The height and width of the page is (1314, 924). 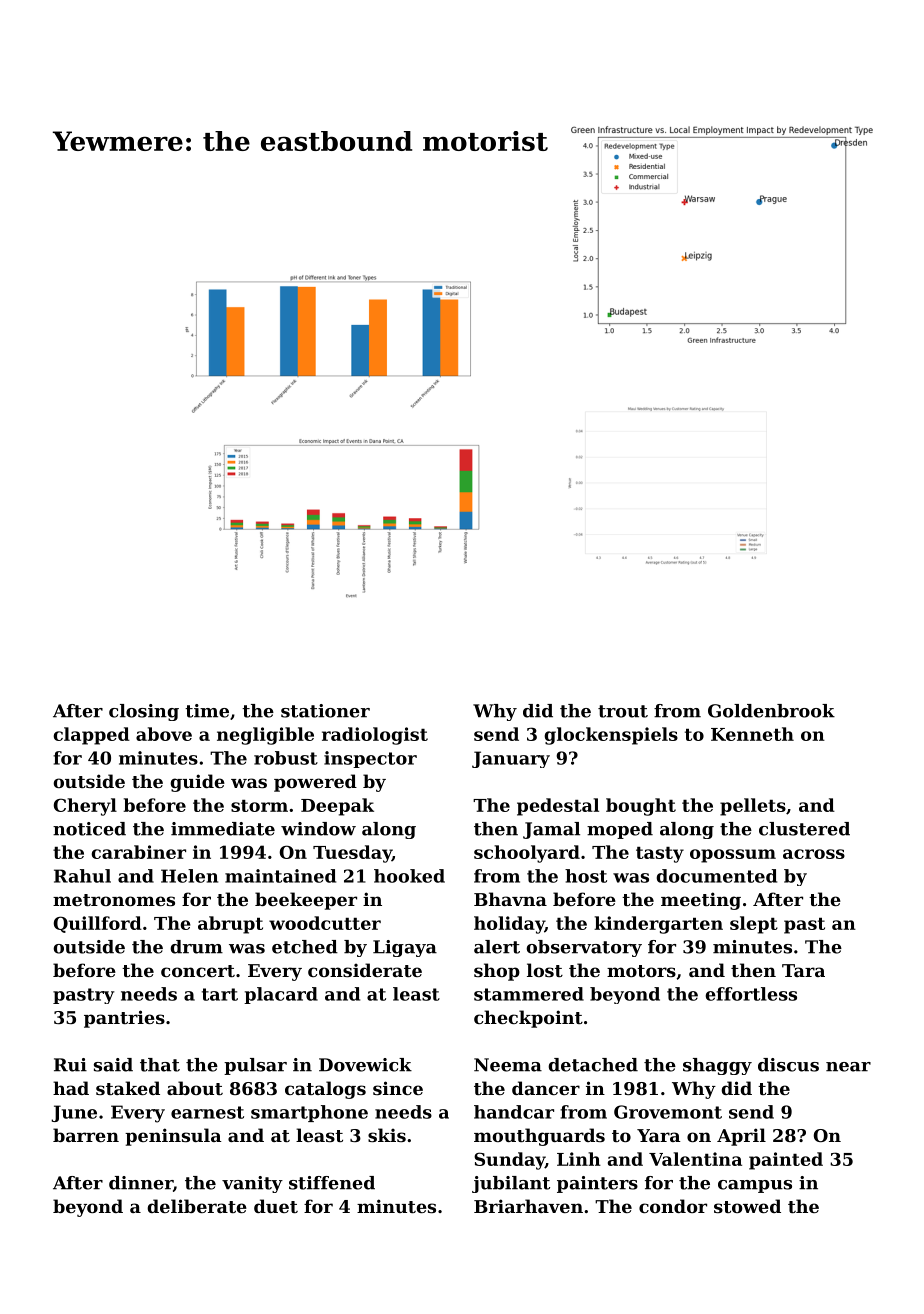 What do you see at coordinates (804, 829) in the page?
I see `clustered` at bounding box center [804, 829].
